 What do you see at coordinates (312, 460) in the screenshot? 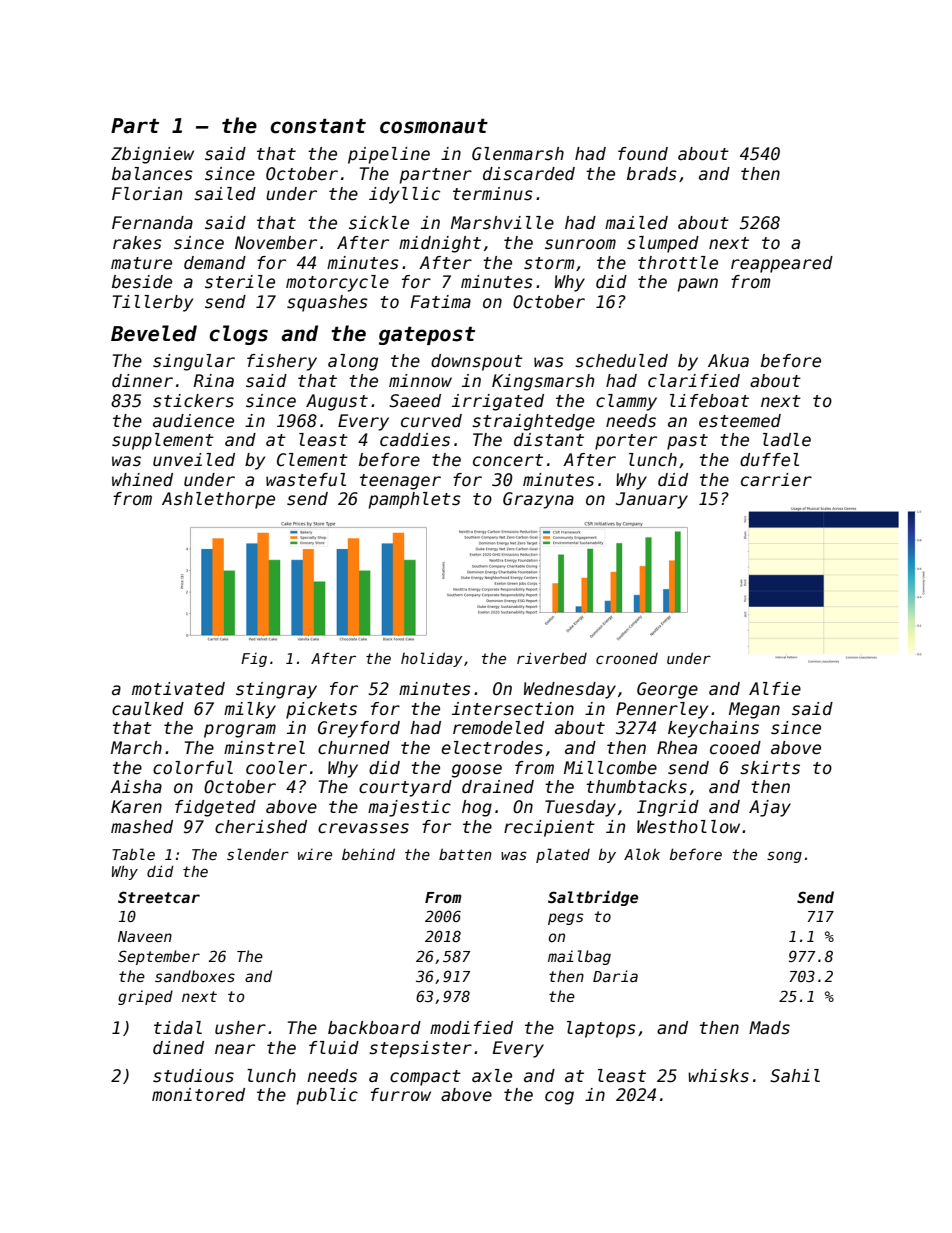
I see `Clement` at bounding box center [312, 460].
